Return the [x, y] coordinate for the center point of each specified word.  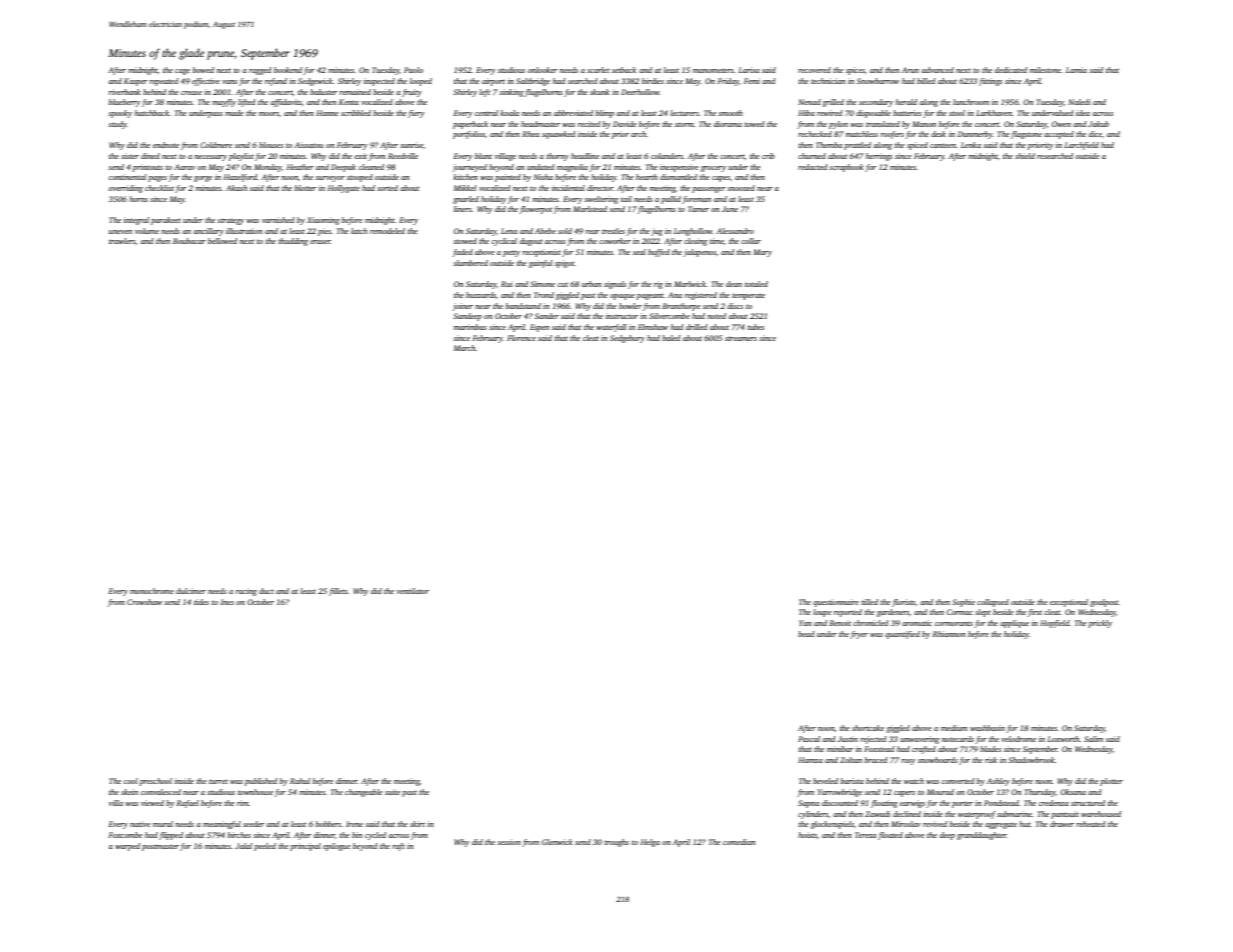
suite [392, 792]
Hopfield [1054, 624]
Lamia [1076, 70]
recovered [814, 70]
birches [239, 835]
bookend [288, 70]
